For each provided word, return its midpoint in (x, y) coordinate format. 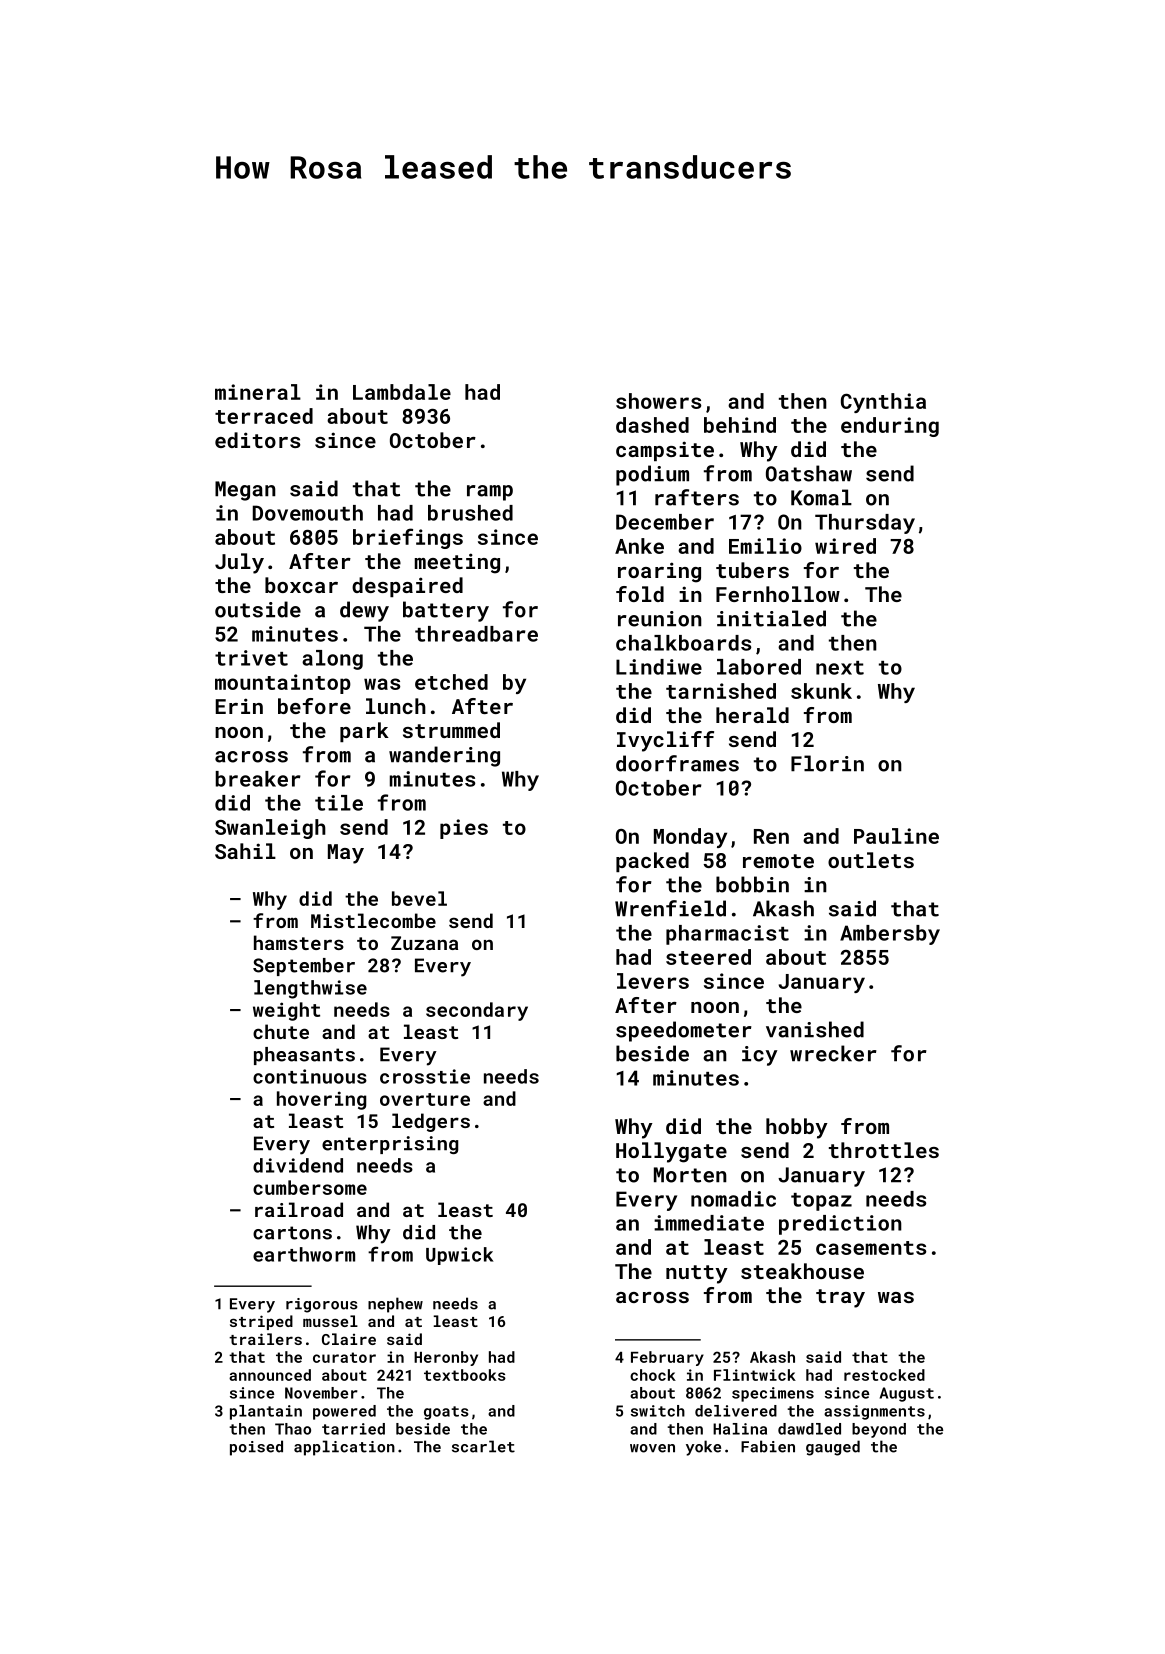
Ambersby (890, 935)
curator (344, 1357)
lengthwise (310, 989)
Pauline (896, 836)
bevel (419, 898)
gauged (833, 1448)
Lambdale (402, 392)
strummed (451, 730)
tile (339, 803)
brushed (470, 513)
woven (652, 1448)
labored (759, 667)
